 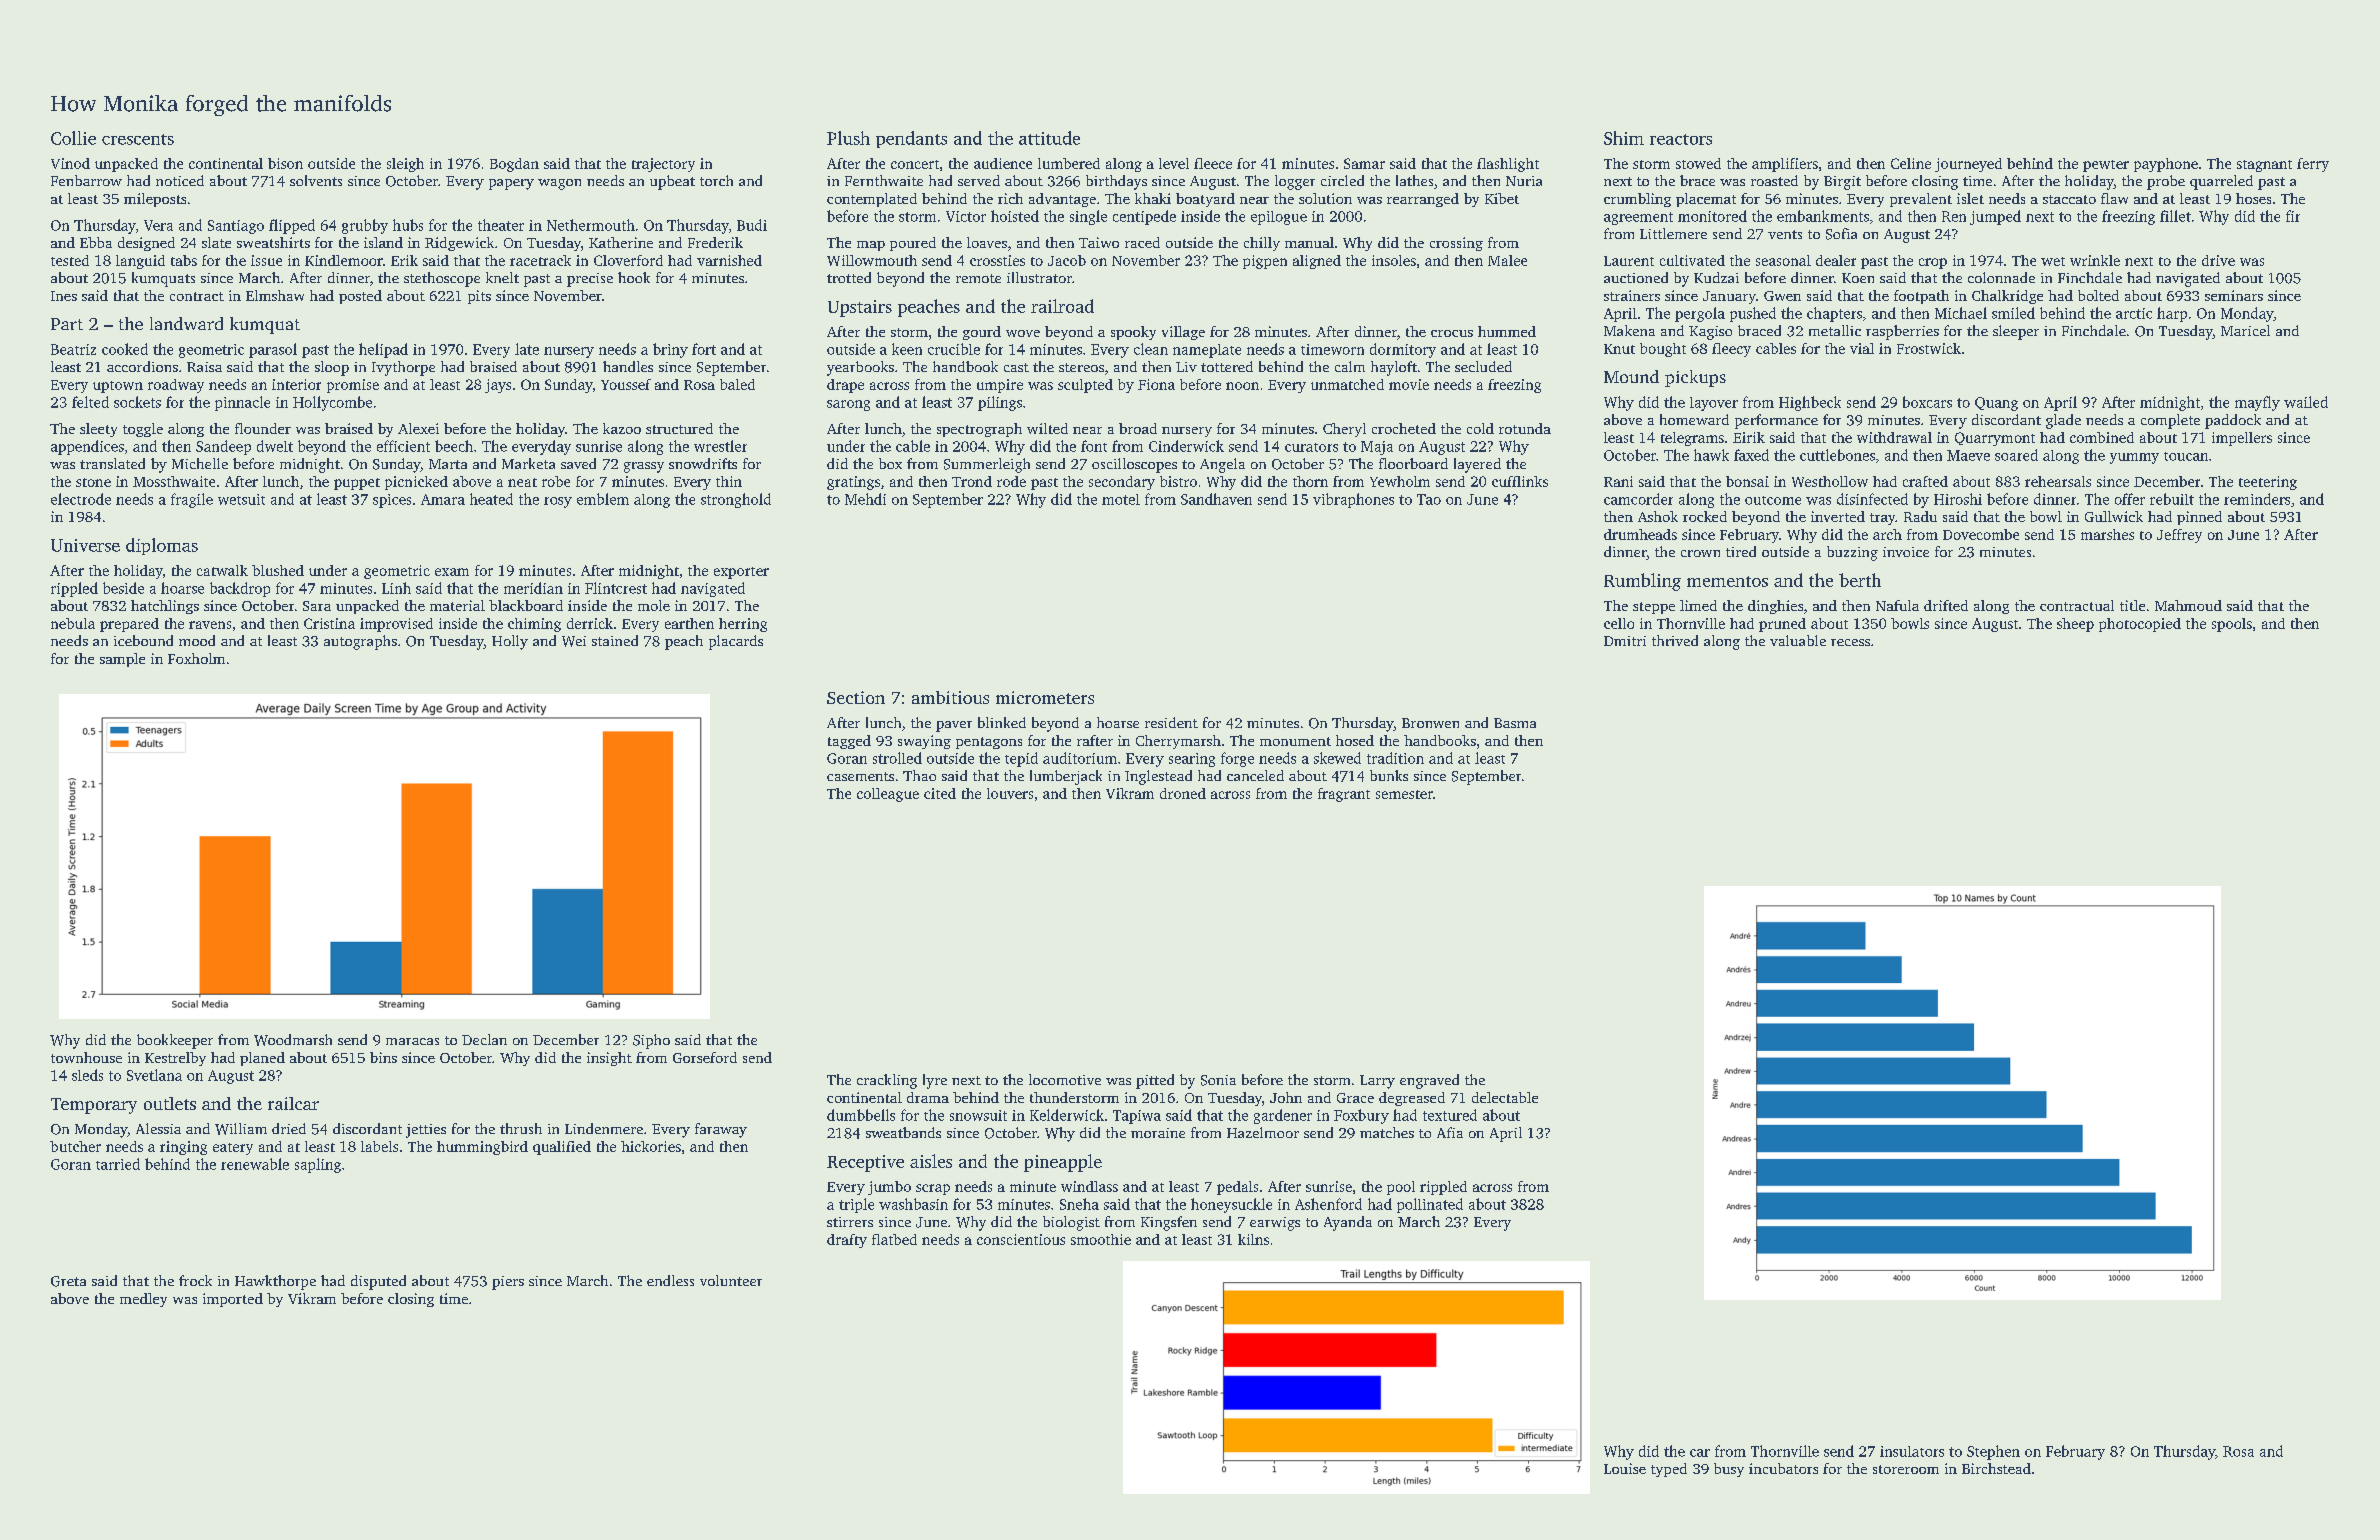 What do you see at coordinates (1295, 741) in the document?
I see `monument` at bounding box center [1295, 741].
